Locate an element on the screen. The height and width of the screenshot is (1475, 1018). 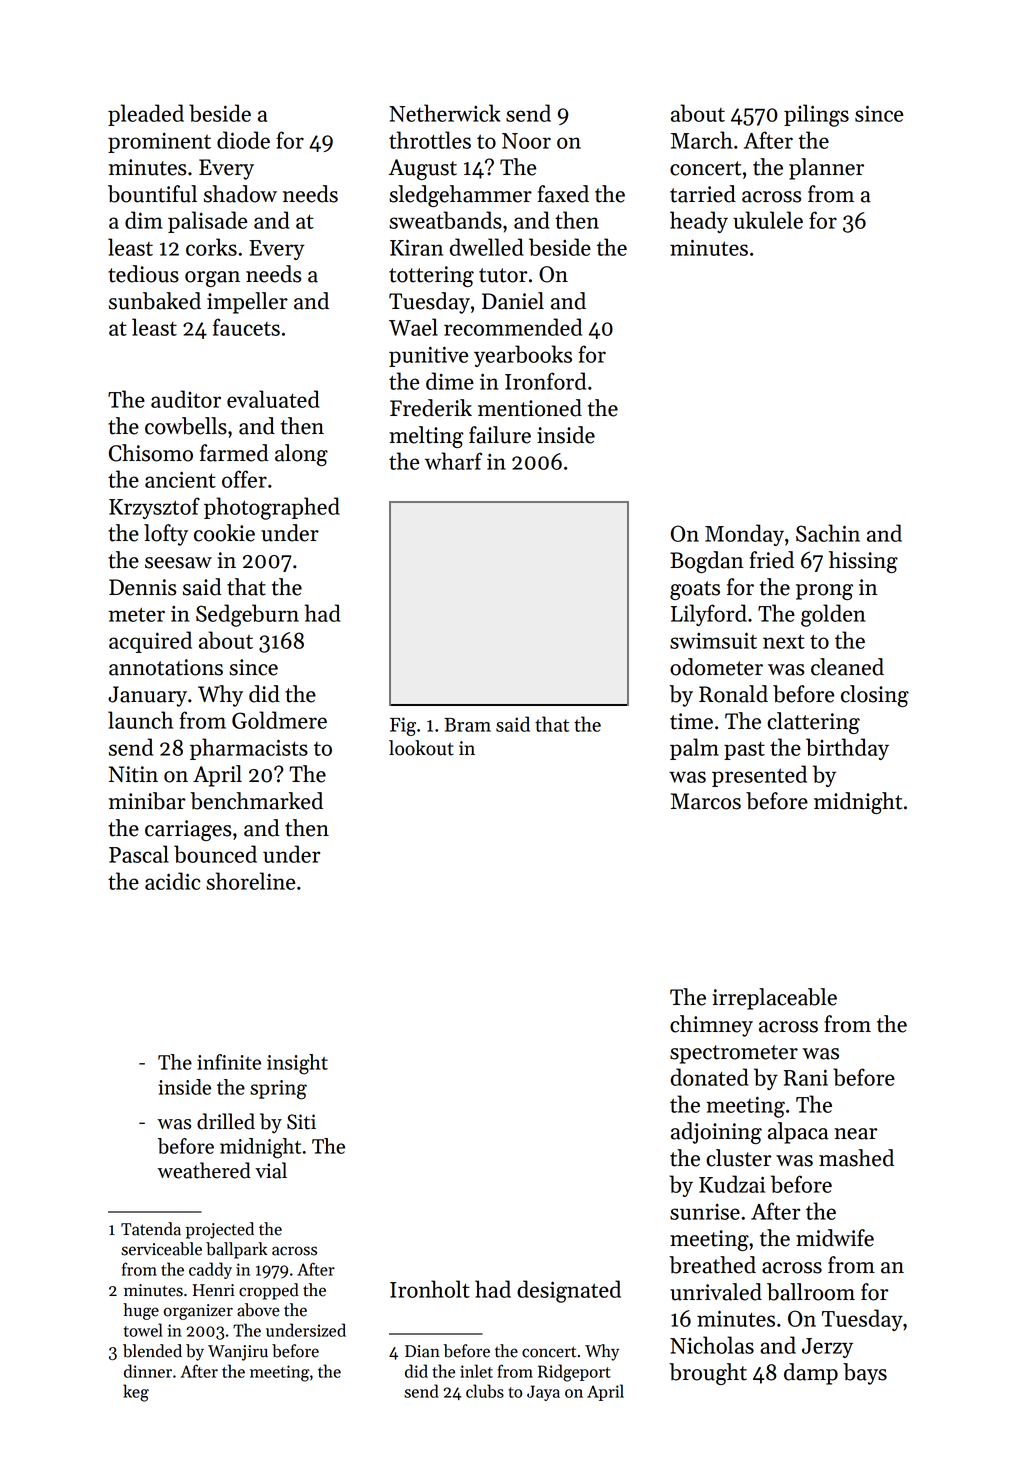
Siti is located at coordinates (301, 1122).
